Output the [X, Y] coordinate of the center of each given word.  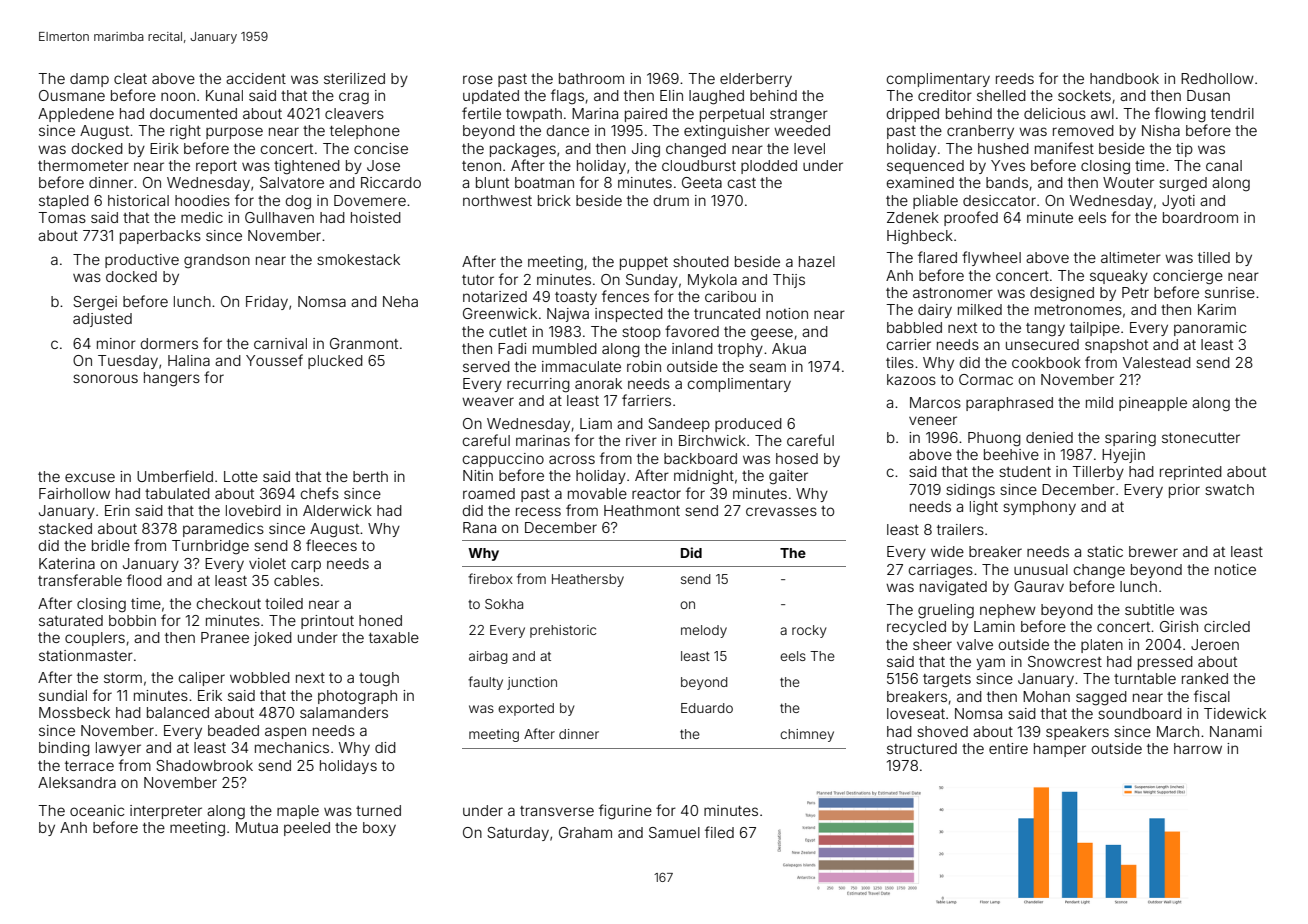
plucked [335, 362]
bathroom [591, 78]
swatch [1229, 489]
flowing [1180, 115]
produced [748, 425]
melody [704, 631]
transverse [557, 811]
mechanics [292, 747]
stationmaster [86, 655]
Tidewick [1235, 713]
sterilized [354, 78]
